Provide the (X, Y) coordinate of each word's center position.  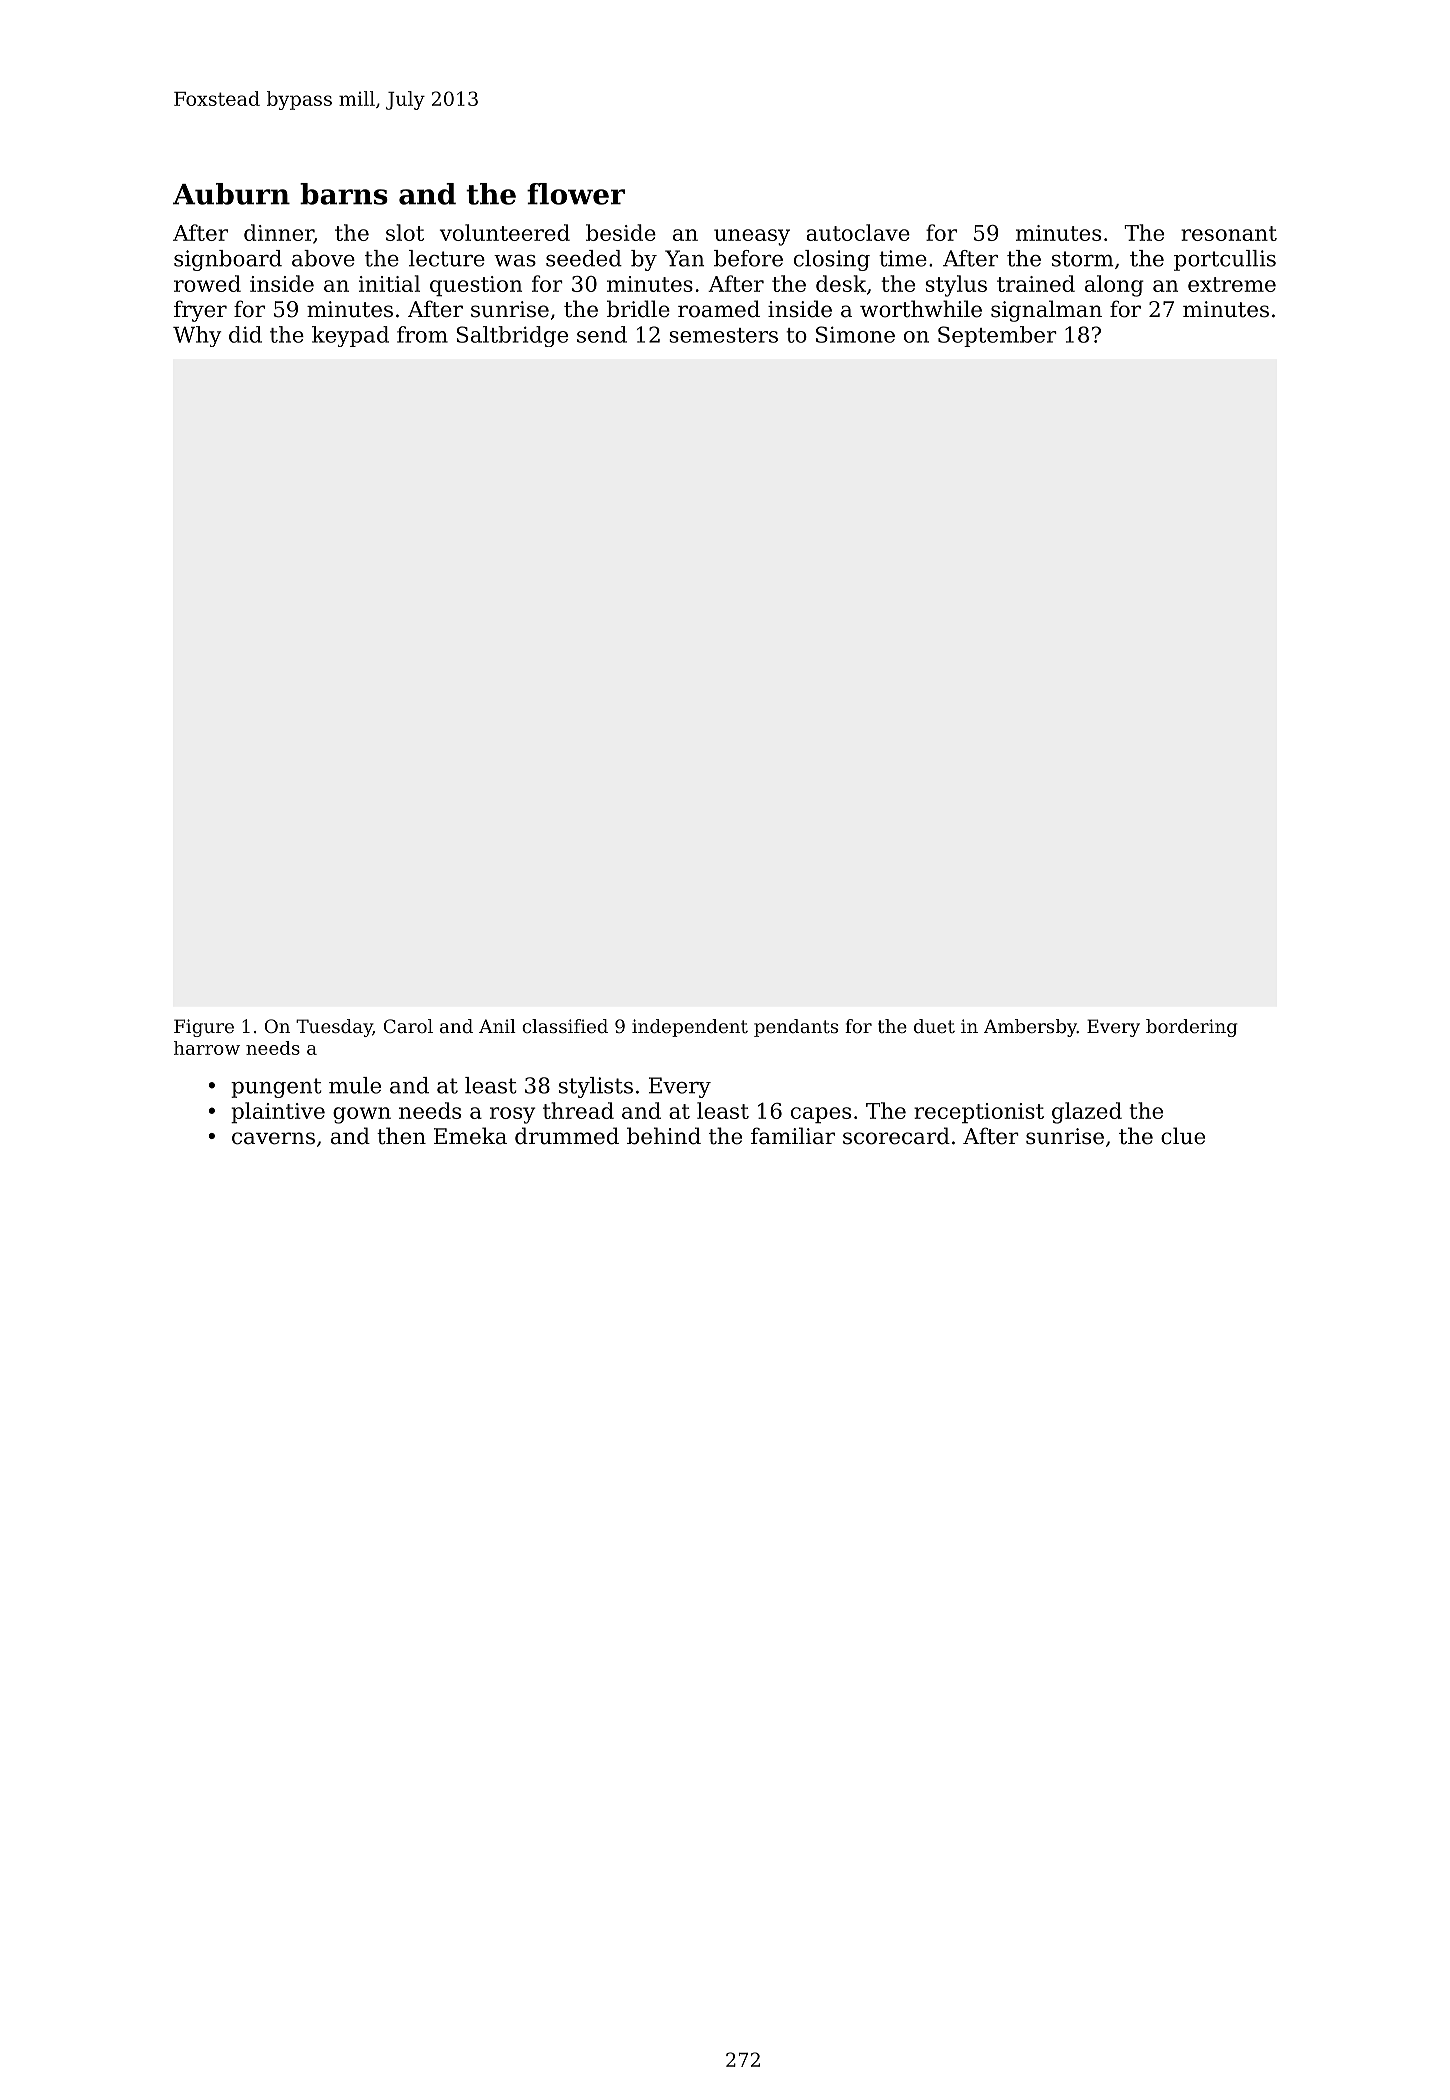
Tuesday (334, 1028)
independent (690, 1028)
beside (621, 232)
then (401, 1136)
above (323, 258)
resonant (1229, 233)
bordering (1191, 1028)
